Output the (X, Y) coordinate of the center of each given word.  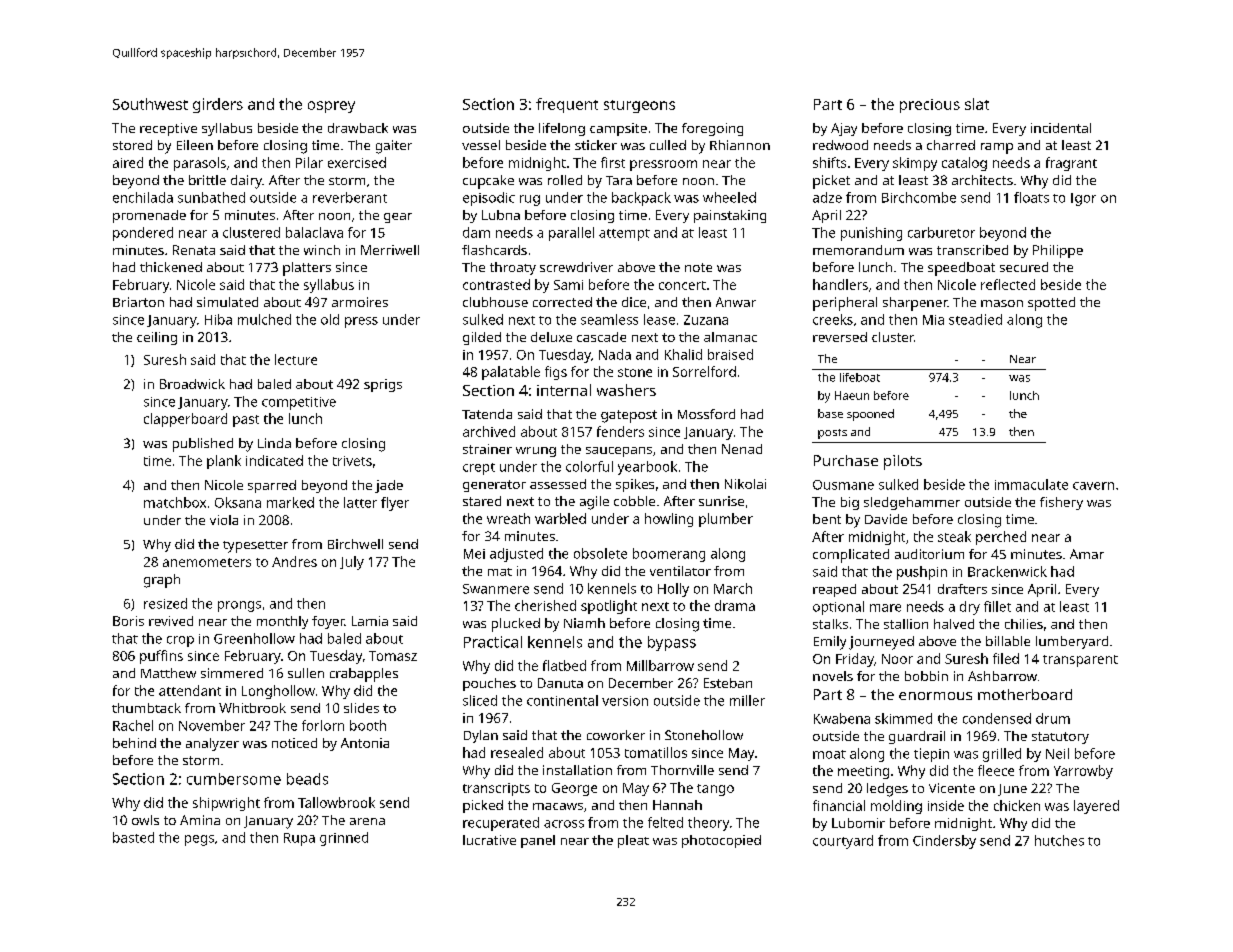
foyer (328, 622)
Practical (493, 642)
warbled (560, 518)
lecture (296, 359)
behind (134, 743)
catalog (964, 164)
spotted (1051, 304)
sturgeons (639, 106)
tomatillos (656, 752)
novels (833, 676)
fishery (1061, 503)
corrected (562, 302)
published (203, 445)
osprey (331, 107)
